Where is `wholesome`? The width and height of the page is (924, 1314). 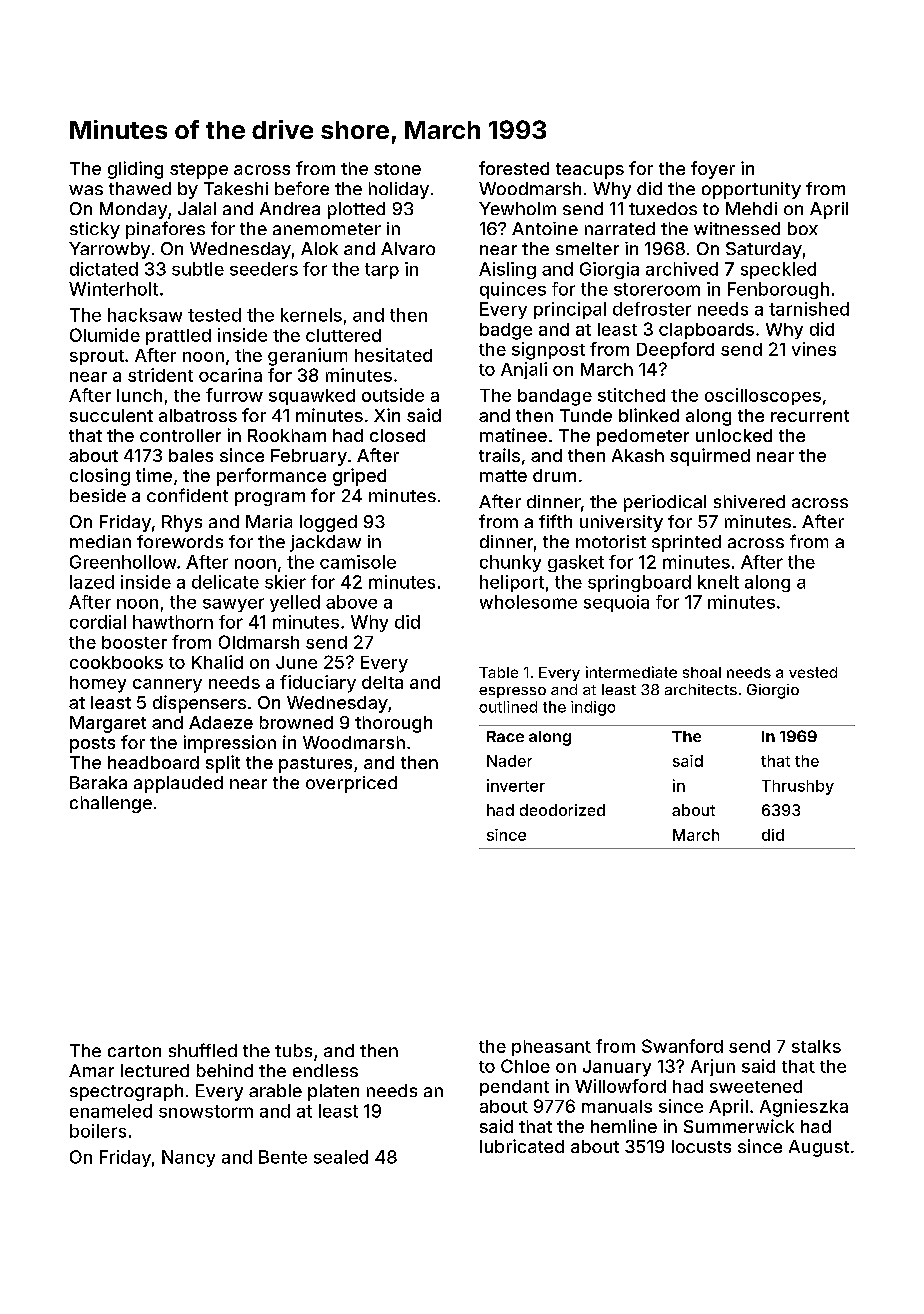 wholesome is located at coordinates (528, 602).
